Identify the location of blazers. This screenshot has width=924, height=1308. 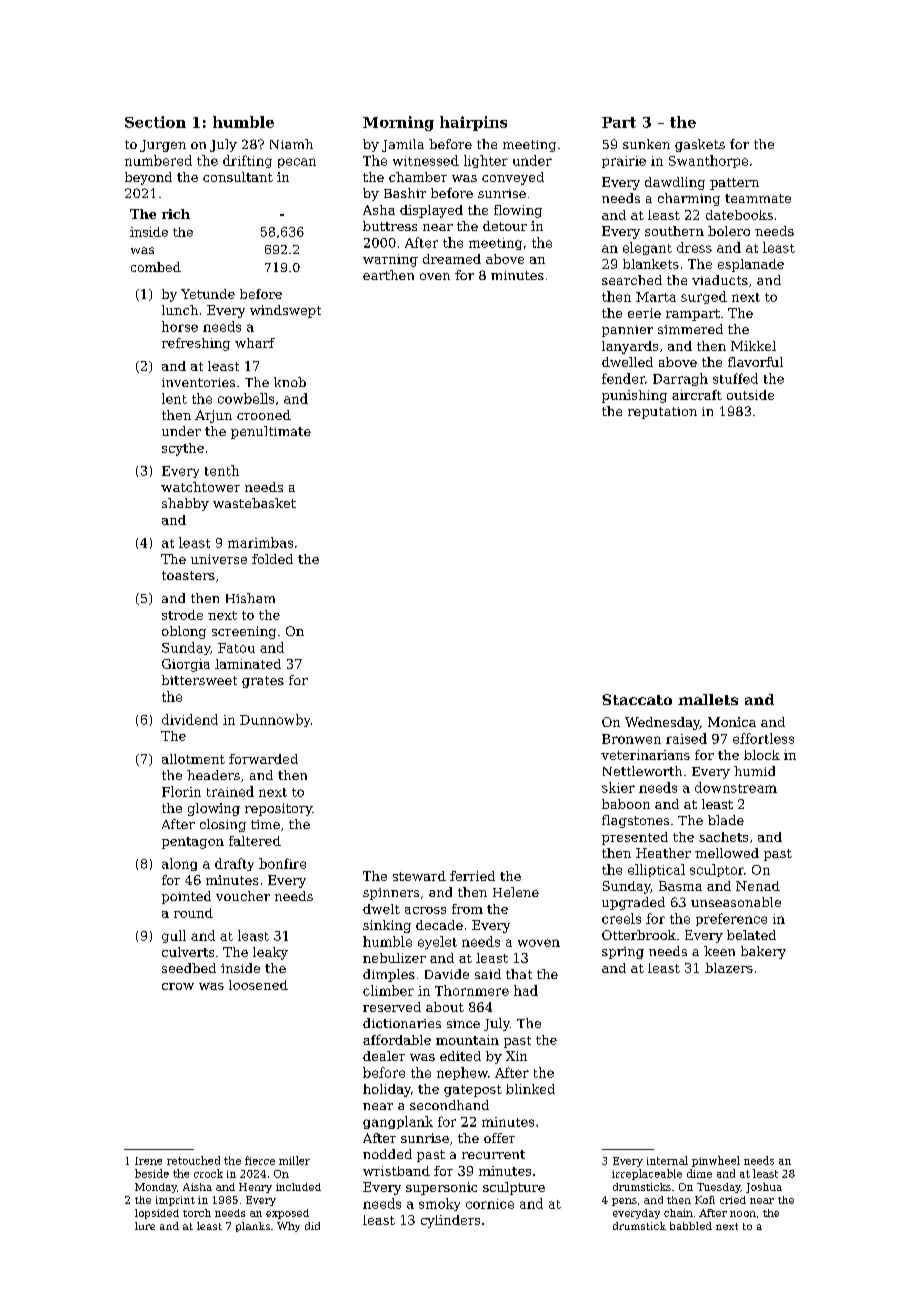
(729, 968).
